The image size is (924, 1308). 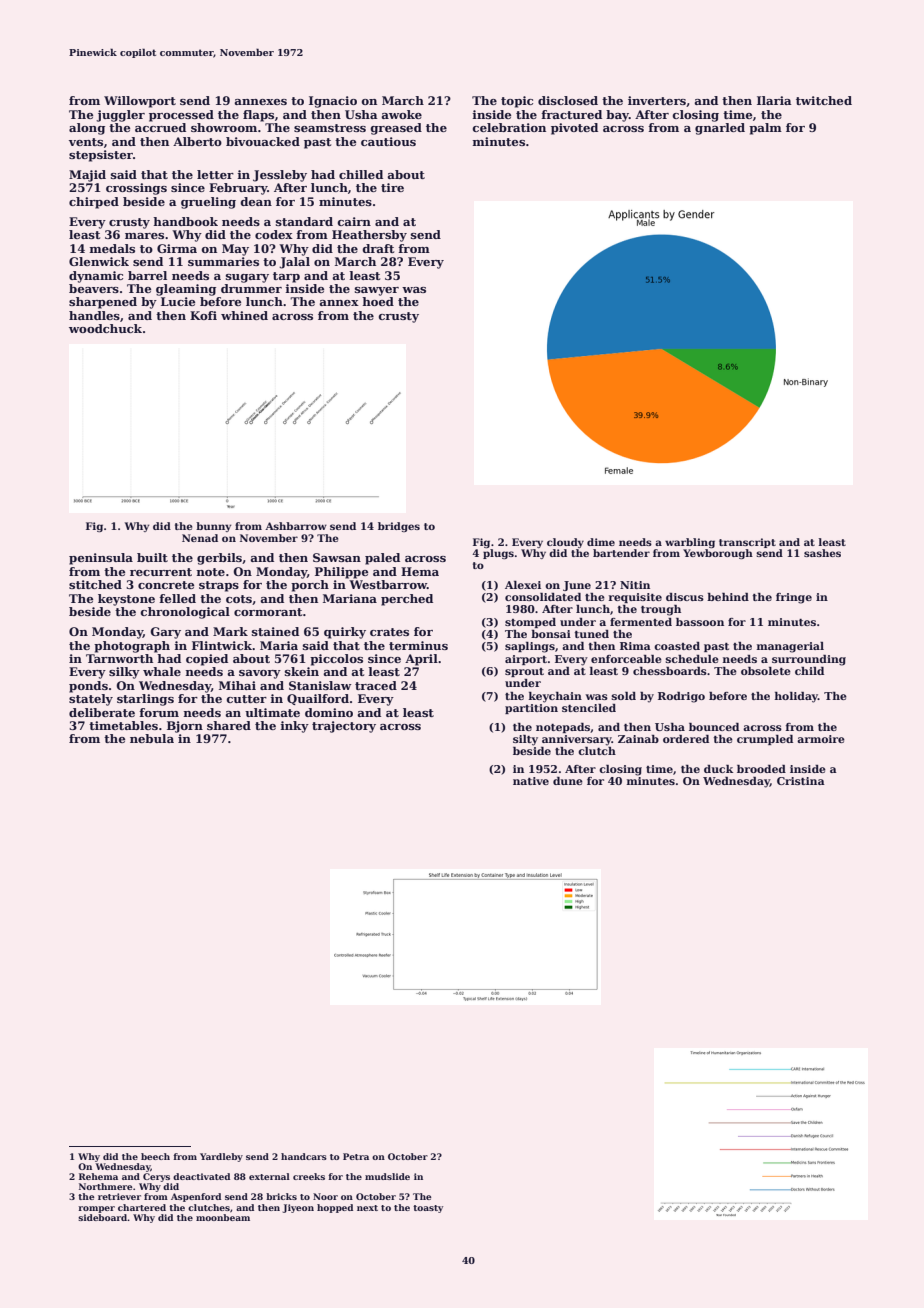 What do you see at coordinates (140, 102) in the screenshot?
I see `Willowport` at bounding box center [140, 102].
